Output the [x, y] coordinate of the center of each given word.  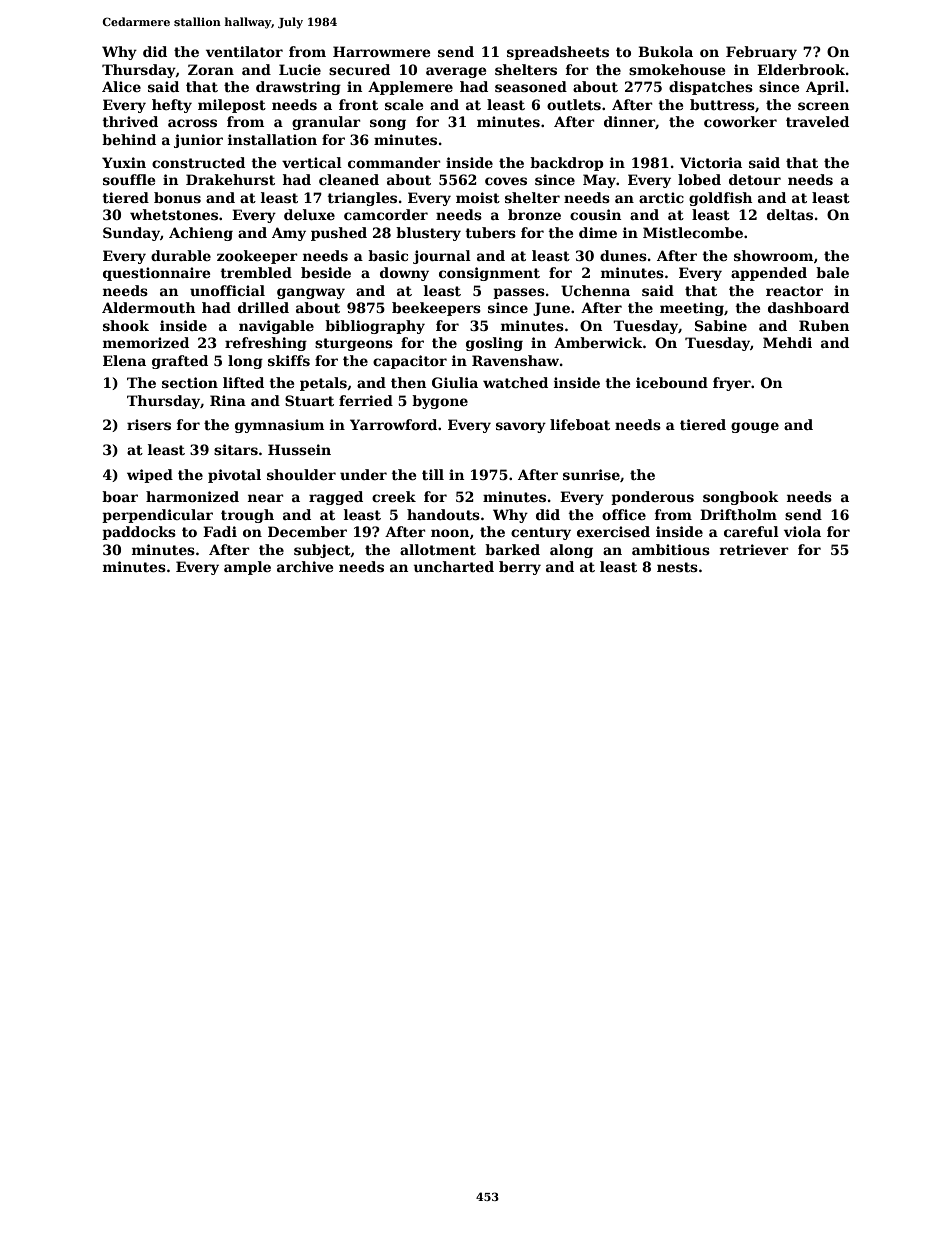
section [190, 382]
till [433, 474]
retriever [754, 549]
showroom [773, 255]
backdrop [567, 164]
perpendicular [157, 516]
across [192, 123]
